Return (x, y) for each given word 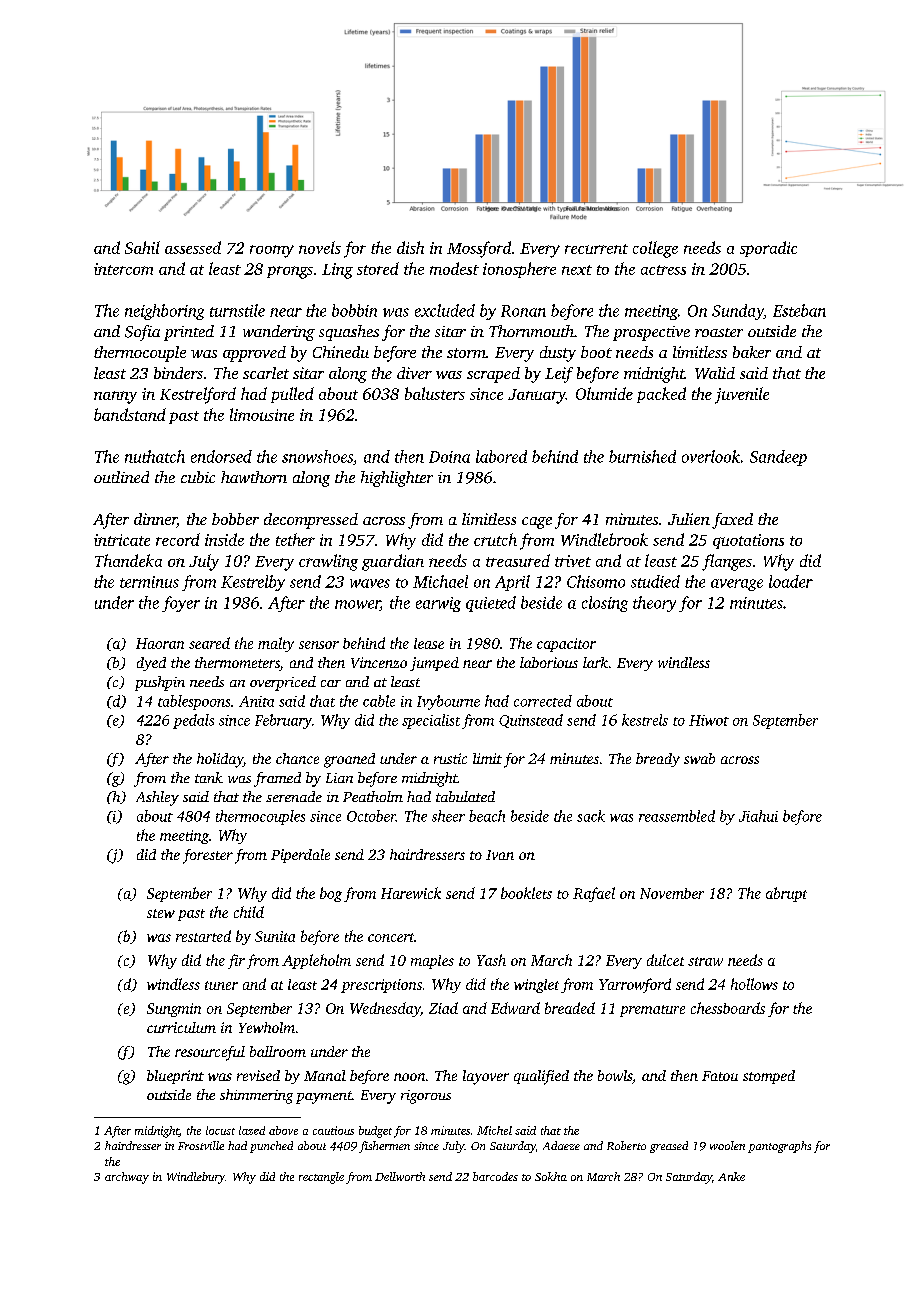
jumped (434, 664)
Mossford (479, 249)
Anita (256, 701)
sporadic (768, 249)
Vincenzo (379, 662)
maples (432, 962)
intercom (123, 269)
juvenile (742, 395)
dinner (155, 520)
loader (791, 581)
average (737, 585)
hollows (754, 984)
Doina (449, 457)
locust (220, 1130)
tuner (221, 985)
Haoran (160, 643)
